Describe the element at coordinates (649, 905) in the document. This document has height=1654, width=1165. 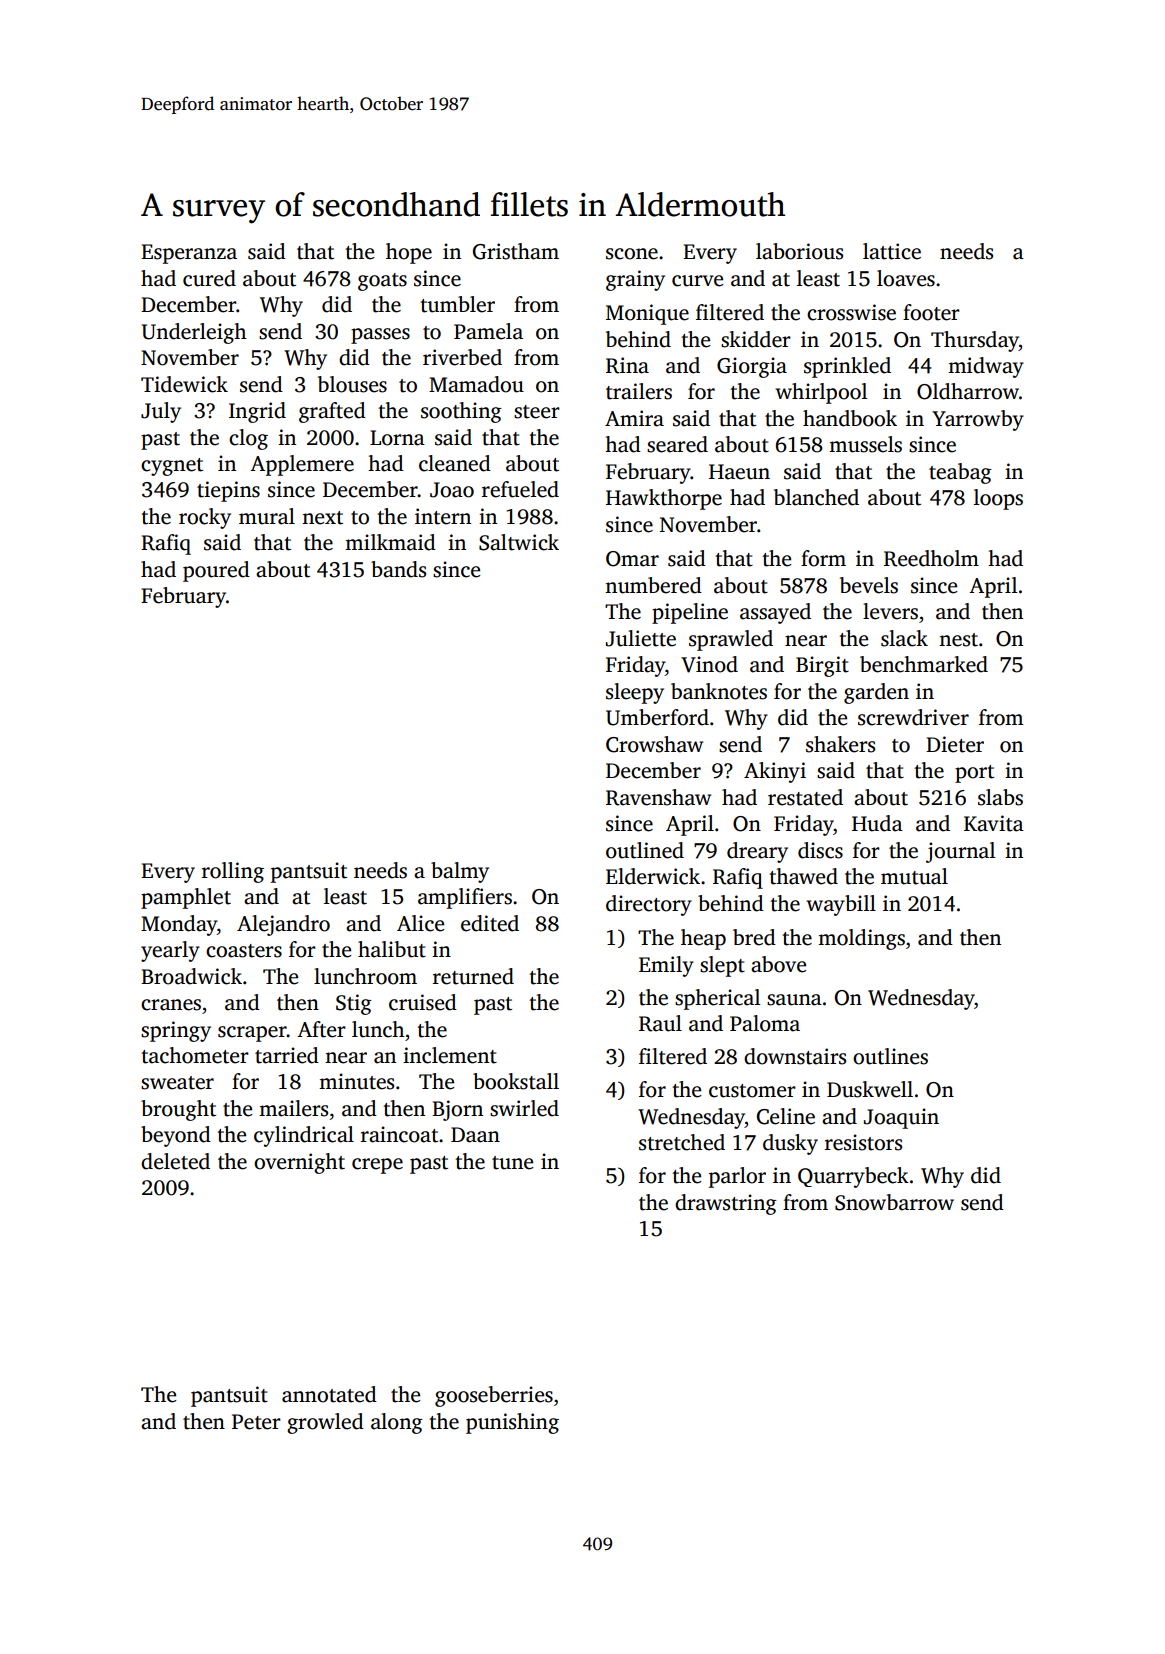
I see `directory` at that location.
